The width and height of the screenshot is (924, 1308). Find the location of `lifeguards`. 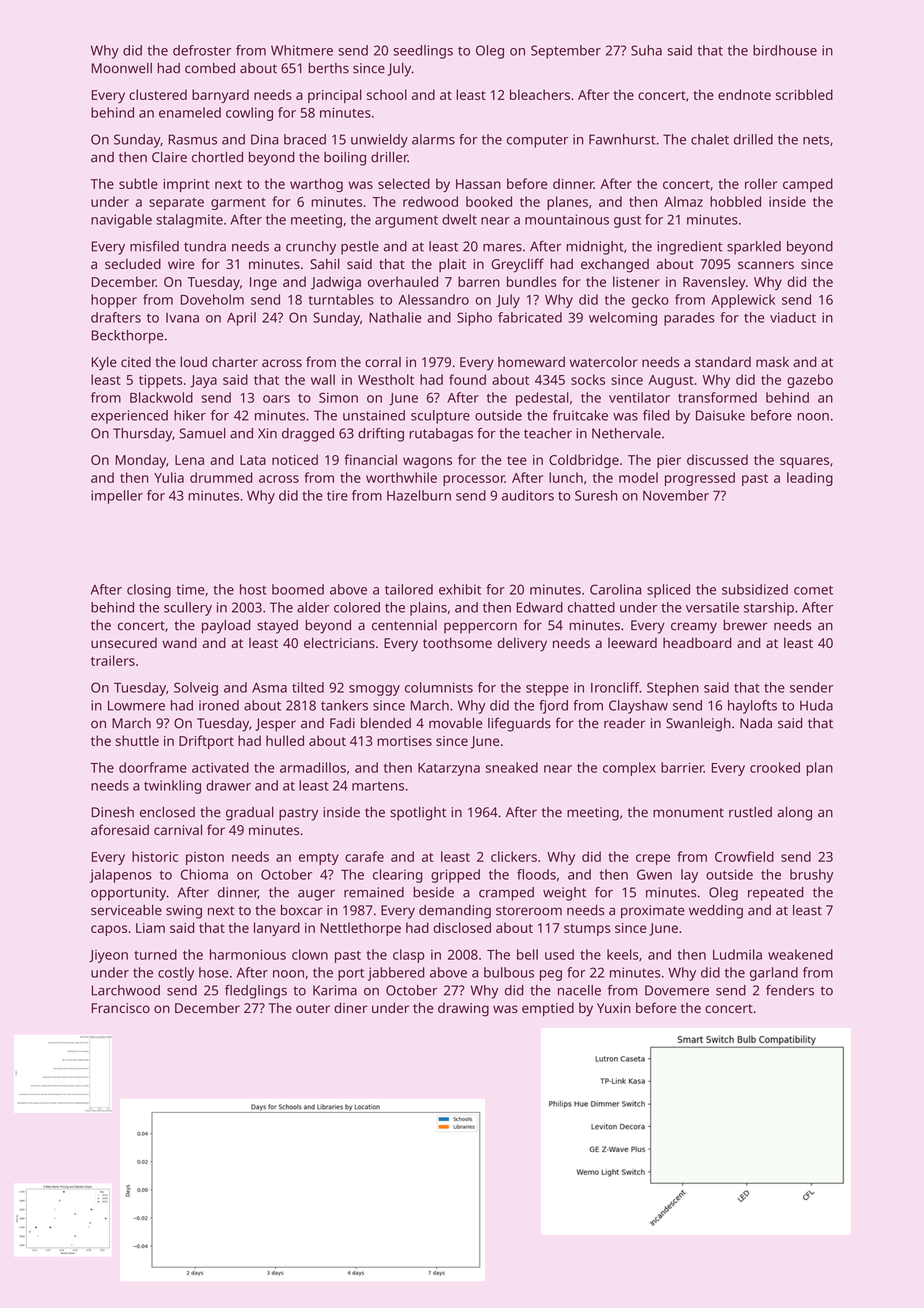

lifeguards is located at coordinates (519, 724).
